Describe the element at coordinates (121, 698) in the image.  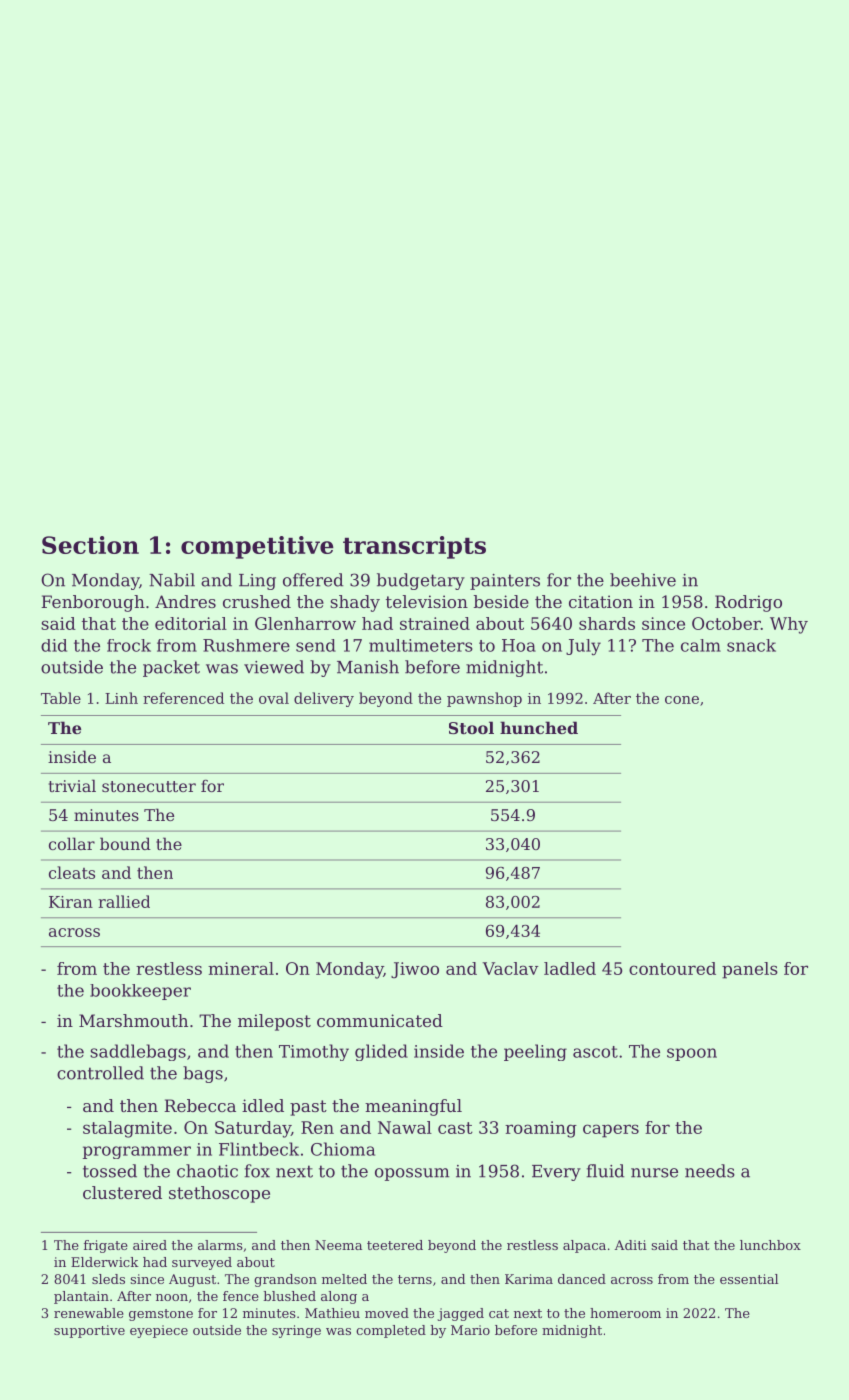
I see `Linh` at that location.
